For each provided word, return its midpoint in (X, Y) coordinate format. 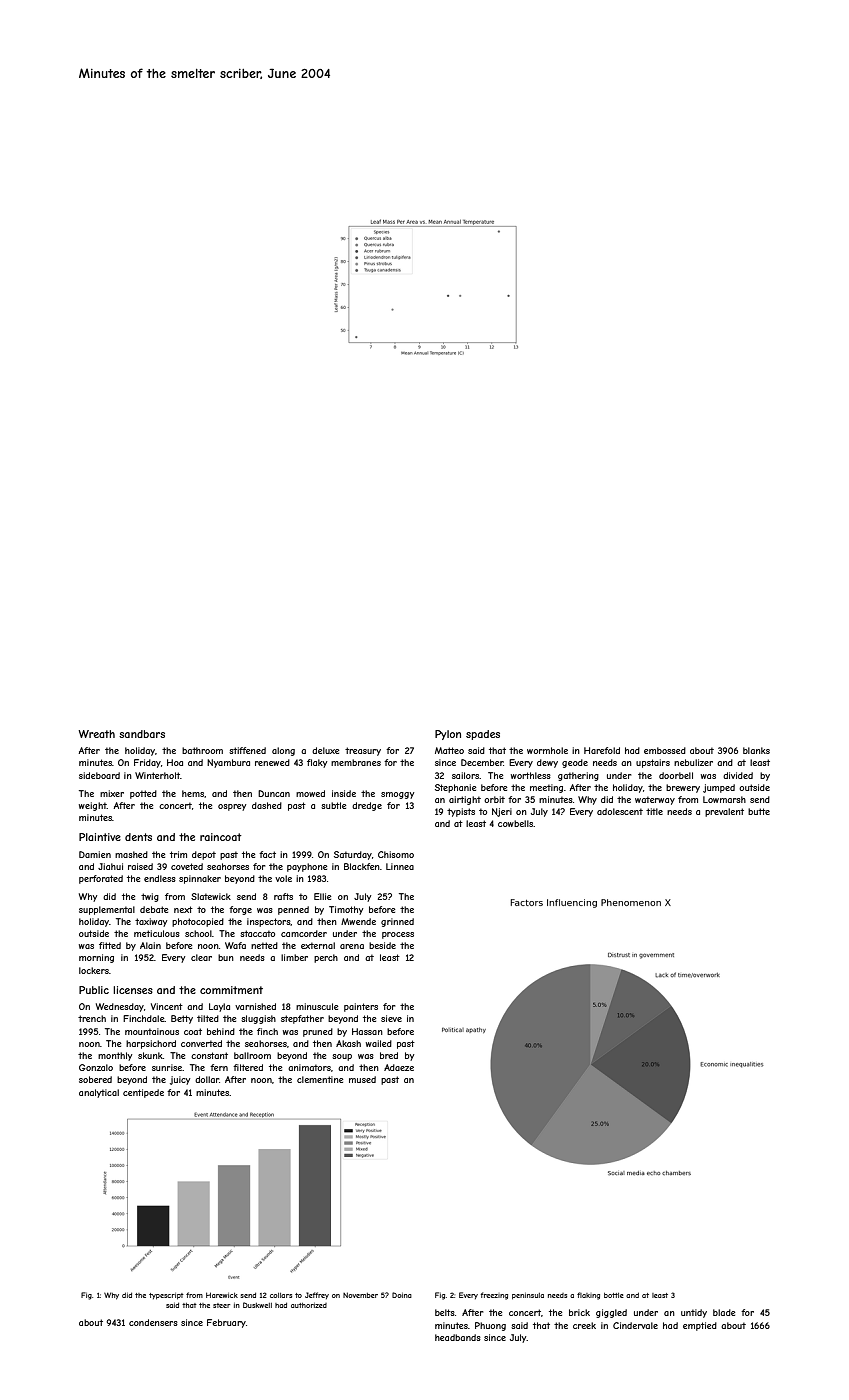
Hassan (367, 1031)
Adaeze (399, 1067)
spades (483, 735)
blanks (756, 750)
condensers (153, 1322)
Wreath (97, 734)
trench (92, 1018)
